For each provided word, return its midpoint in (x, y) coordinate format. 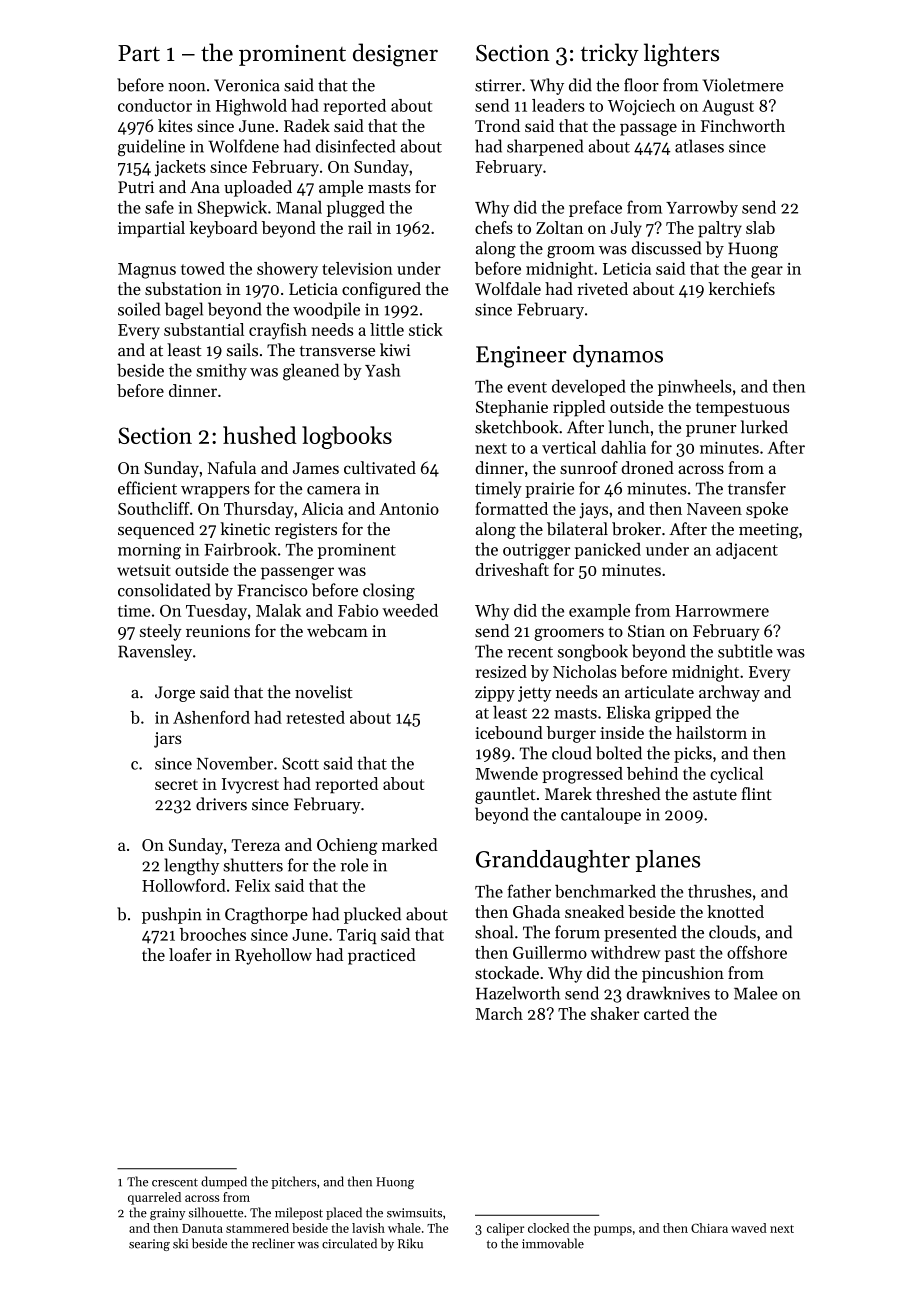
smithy (221, 372)
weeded (410, 610)
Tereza (255, 845)
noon (187, 87)
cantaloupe (601, 815)
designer (395, 55)
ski (180, 1243)
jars (168, 740)
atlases (699, 146)
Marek (568, 793)
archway (729, 693)
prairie (549, 490)
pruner (711, 431)
